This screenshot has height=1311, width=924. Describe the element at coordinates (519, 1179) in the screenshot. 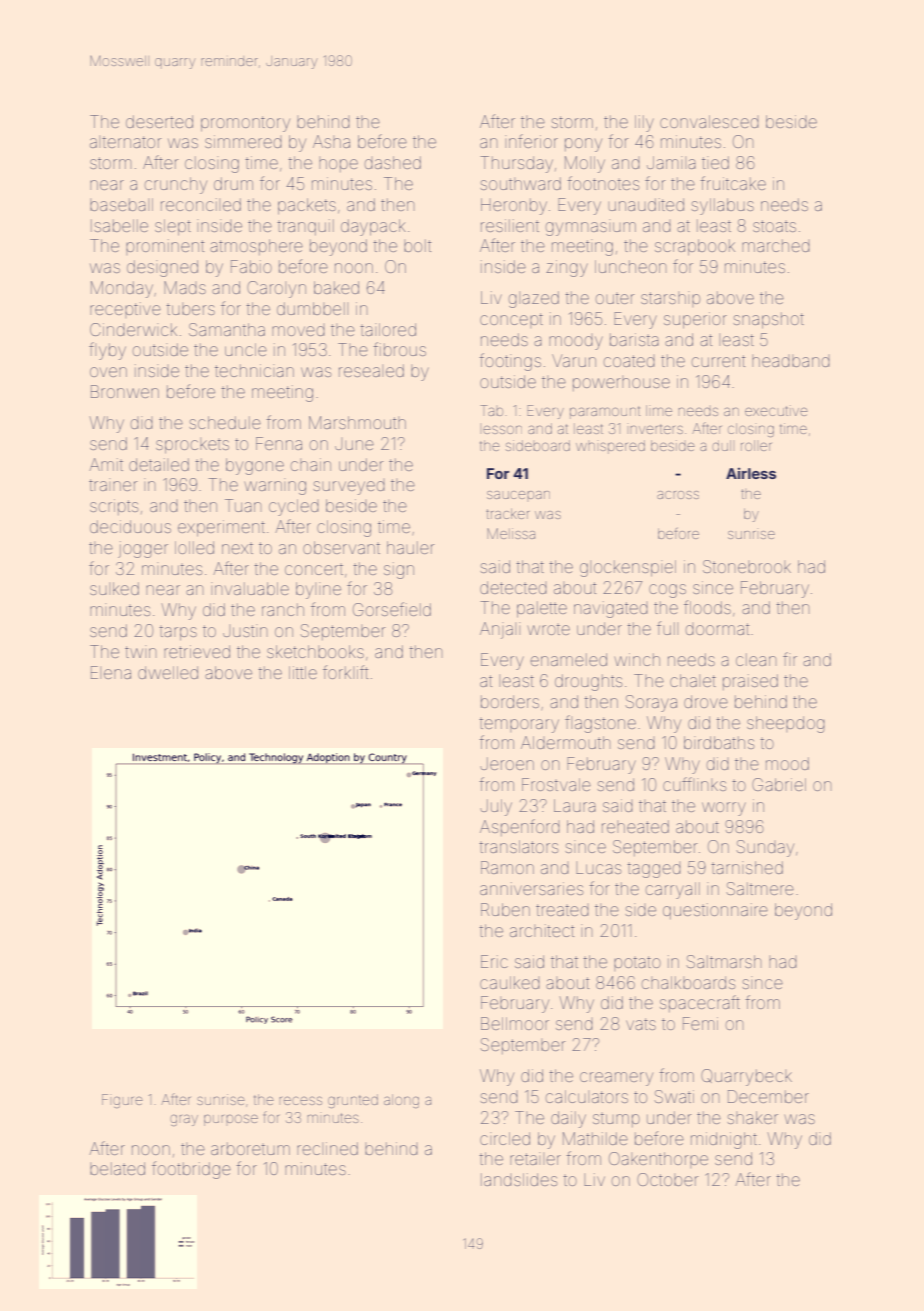

I see `landslides` at that location.
